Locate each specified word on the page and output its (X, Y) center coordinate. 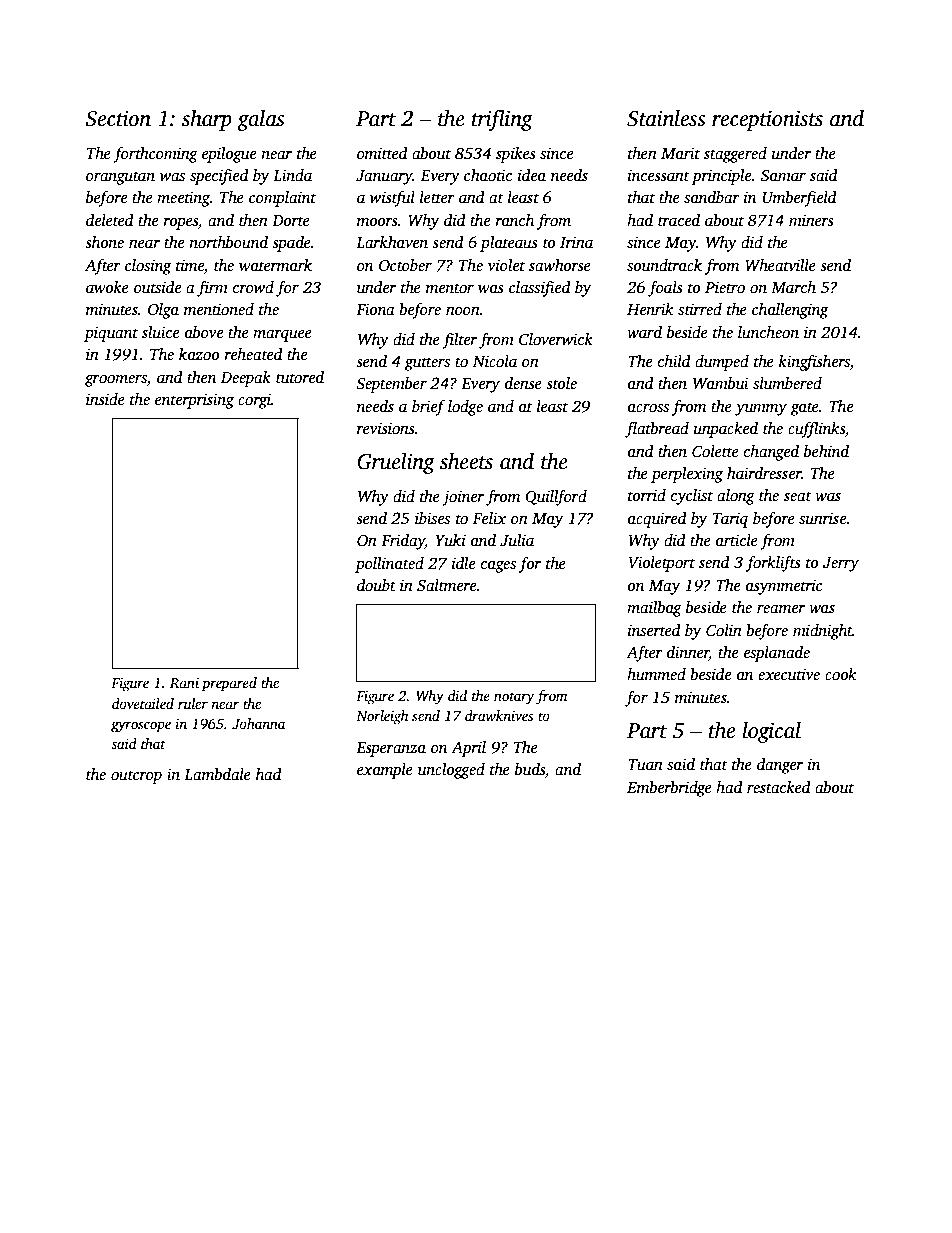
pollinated (389, 565)
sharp (207, 120)
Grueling (396, 463)
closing (148, 267)
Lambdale (217, 774)
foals (665, 289)
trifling (502, 120)
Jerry (841, 564)
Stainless (666, 118)
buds (530, 769)
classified (540, 289)
